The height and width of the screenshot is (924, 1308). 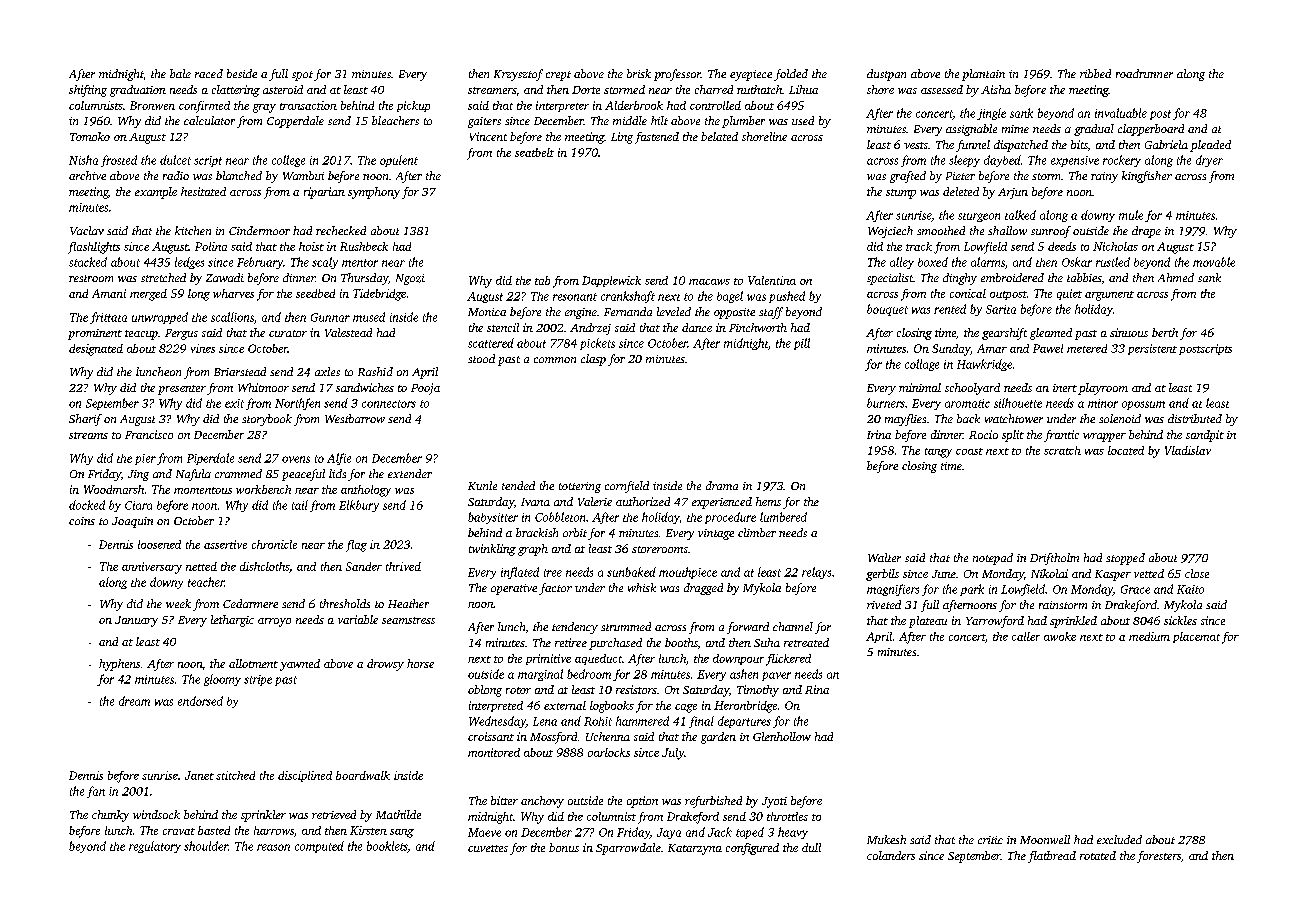 I want to click on January, so click(x=136, y=621).
